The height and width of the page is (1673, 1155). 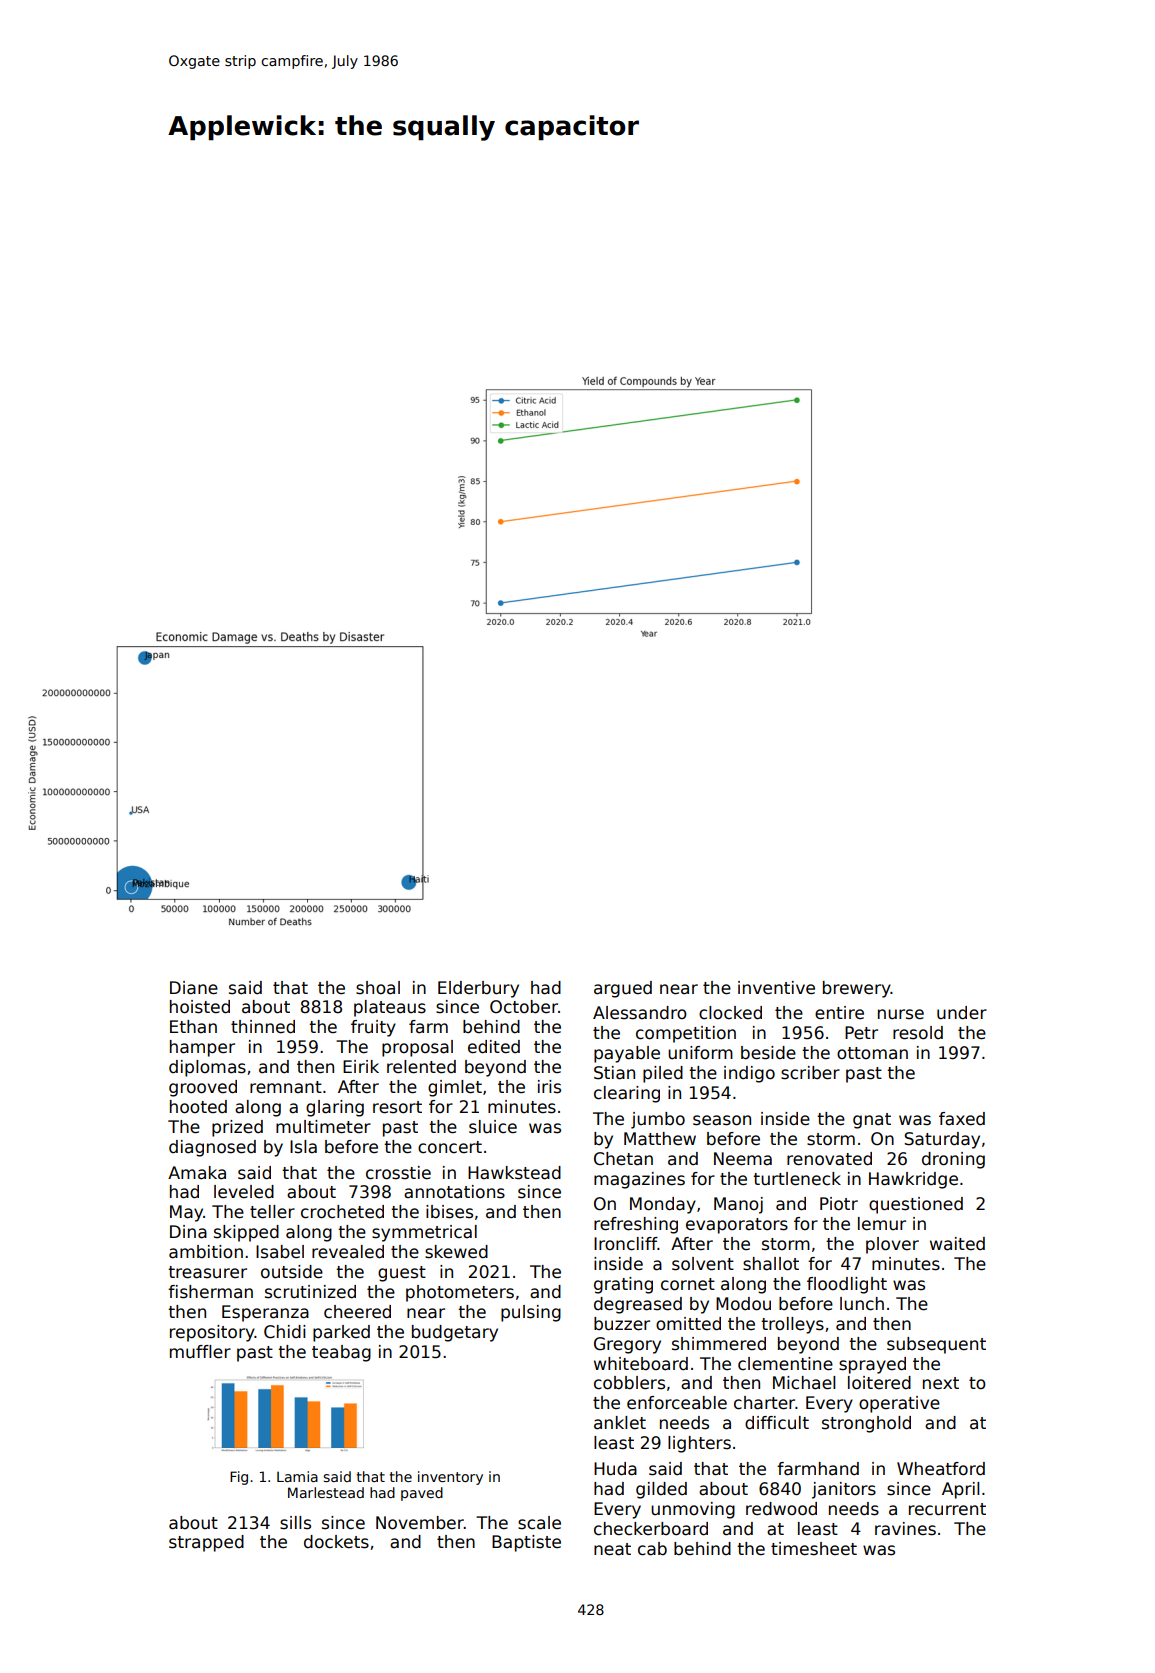 I want to click on next, so click(x=941, y=1383).
